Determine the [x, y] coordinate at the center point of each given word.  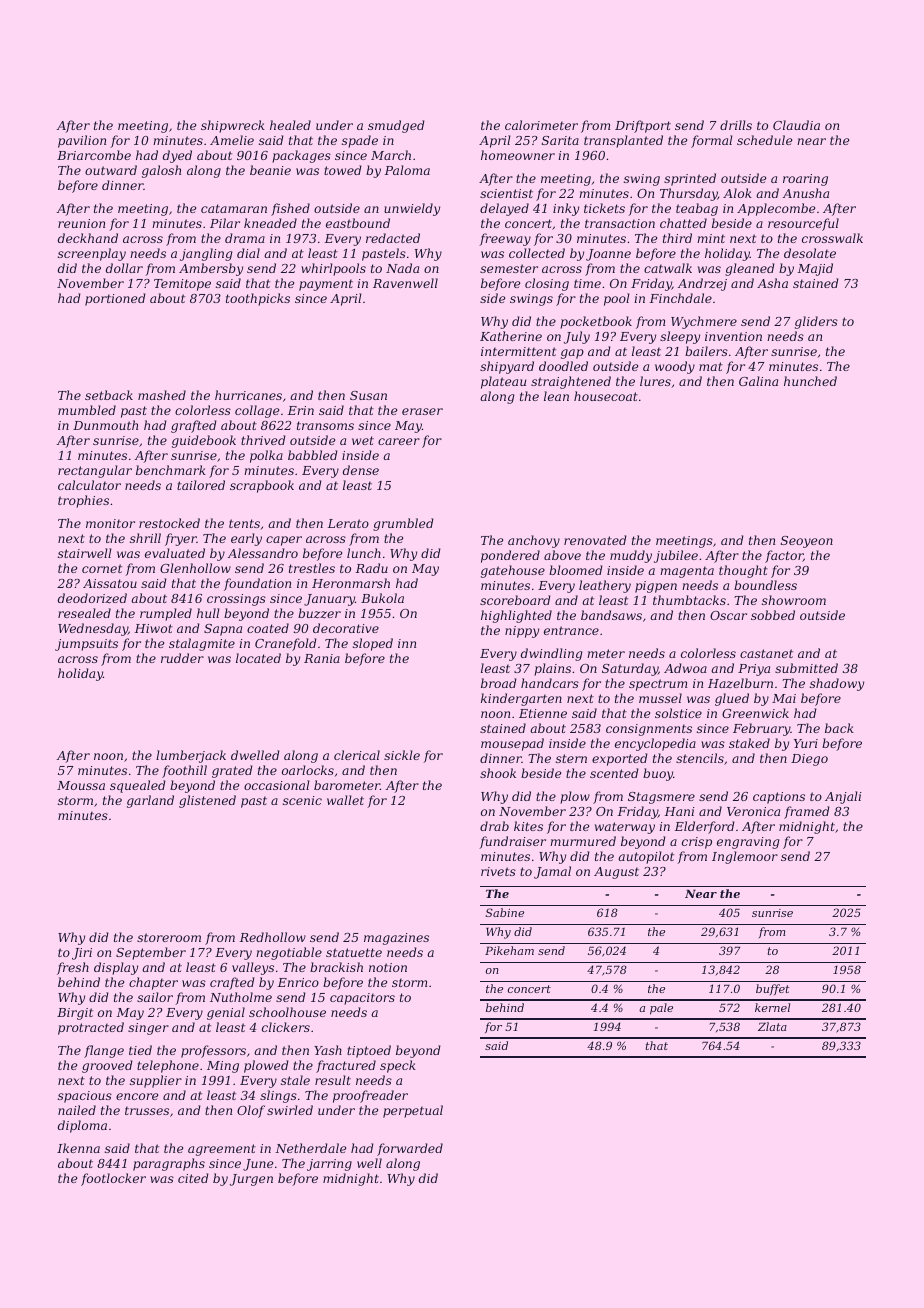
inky [566, 209]
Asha [772, 283]
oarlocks [308, 770]
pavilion [82, 141]
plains [552, 669]
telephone [168, 1066]
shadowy [837, 684]
